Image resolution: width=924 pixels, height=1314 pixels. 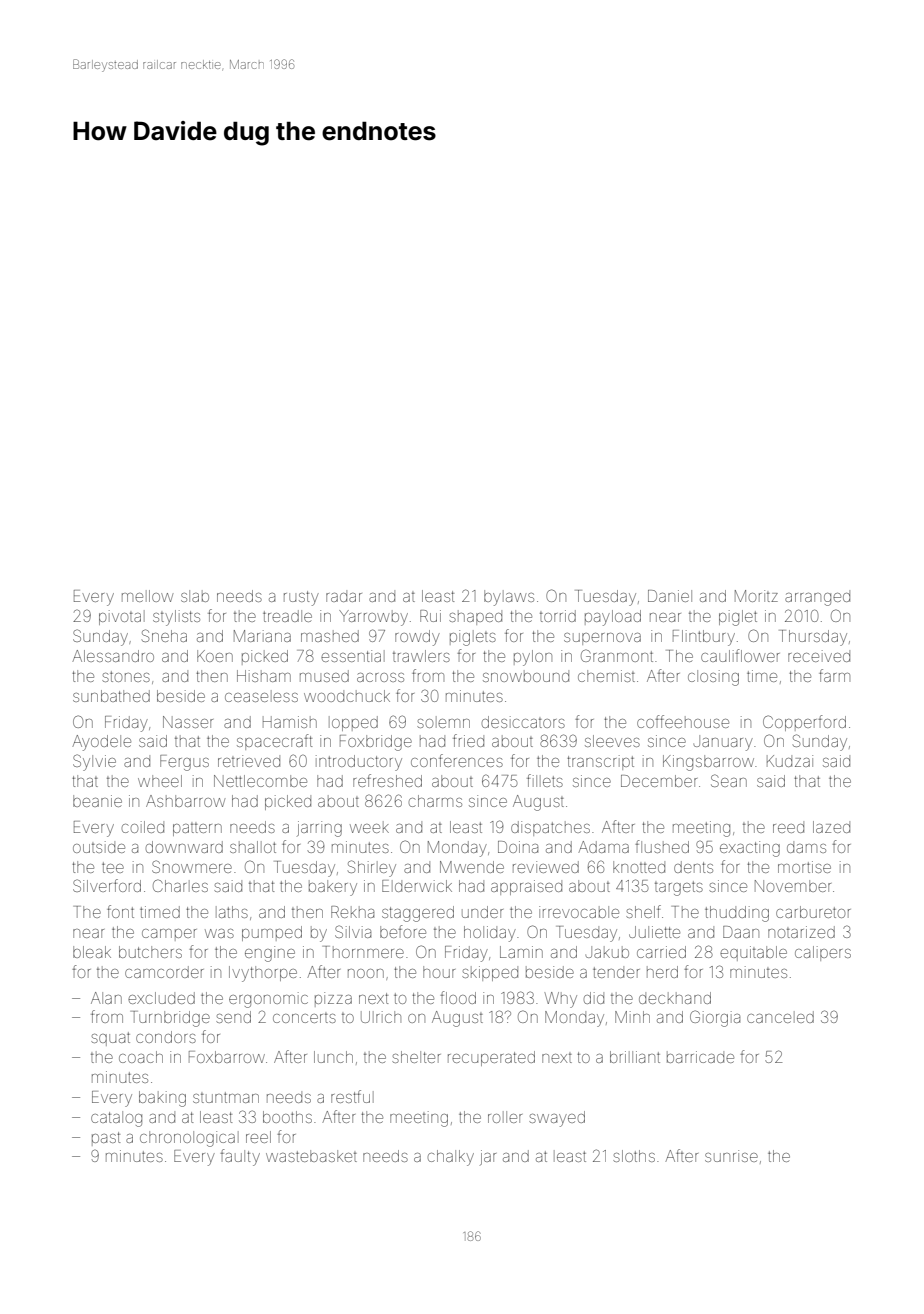 What do you see at coordinates (99, 847) in the screenshot?
I see `outside` at bounding box center [99, 847].
